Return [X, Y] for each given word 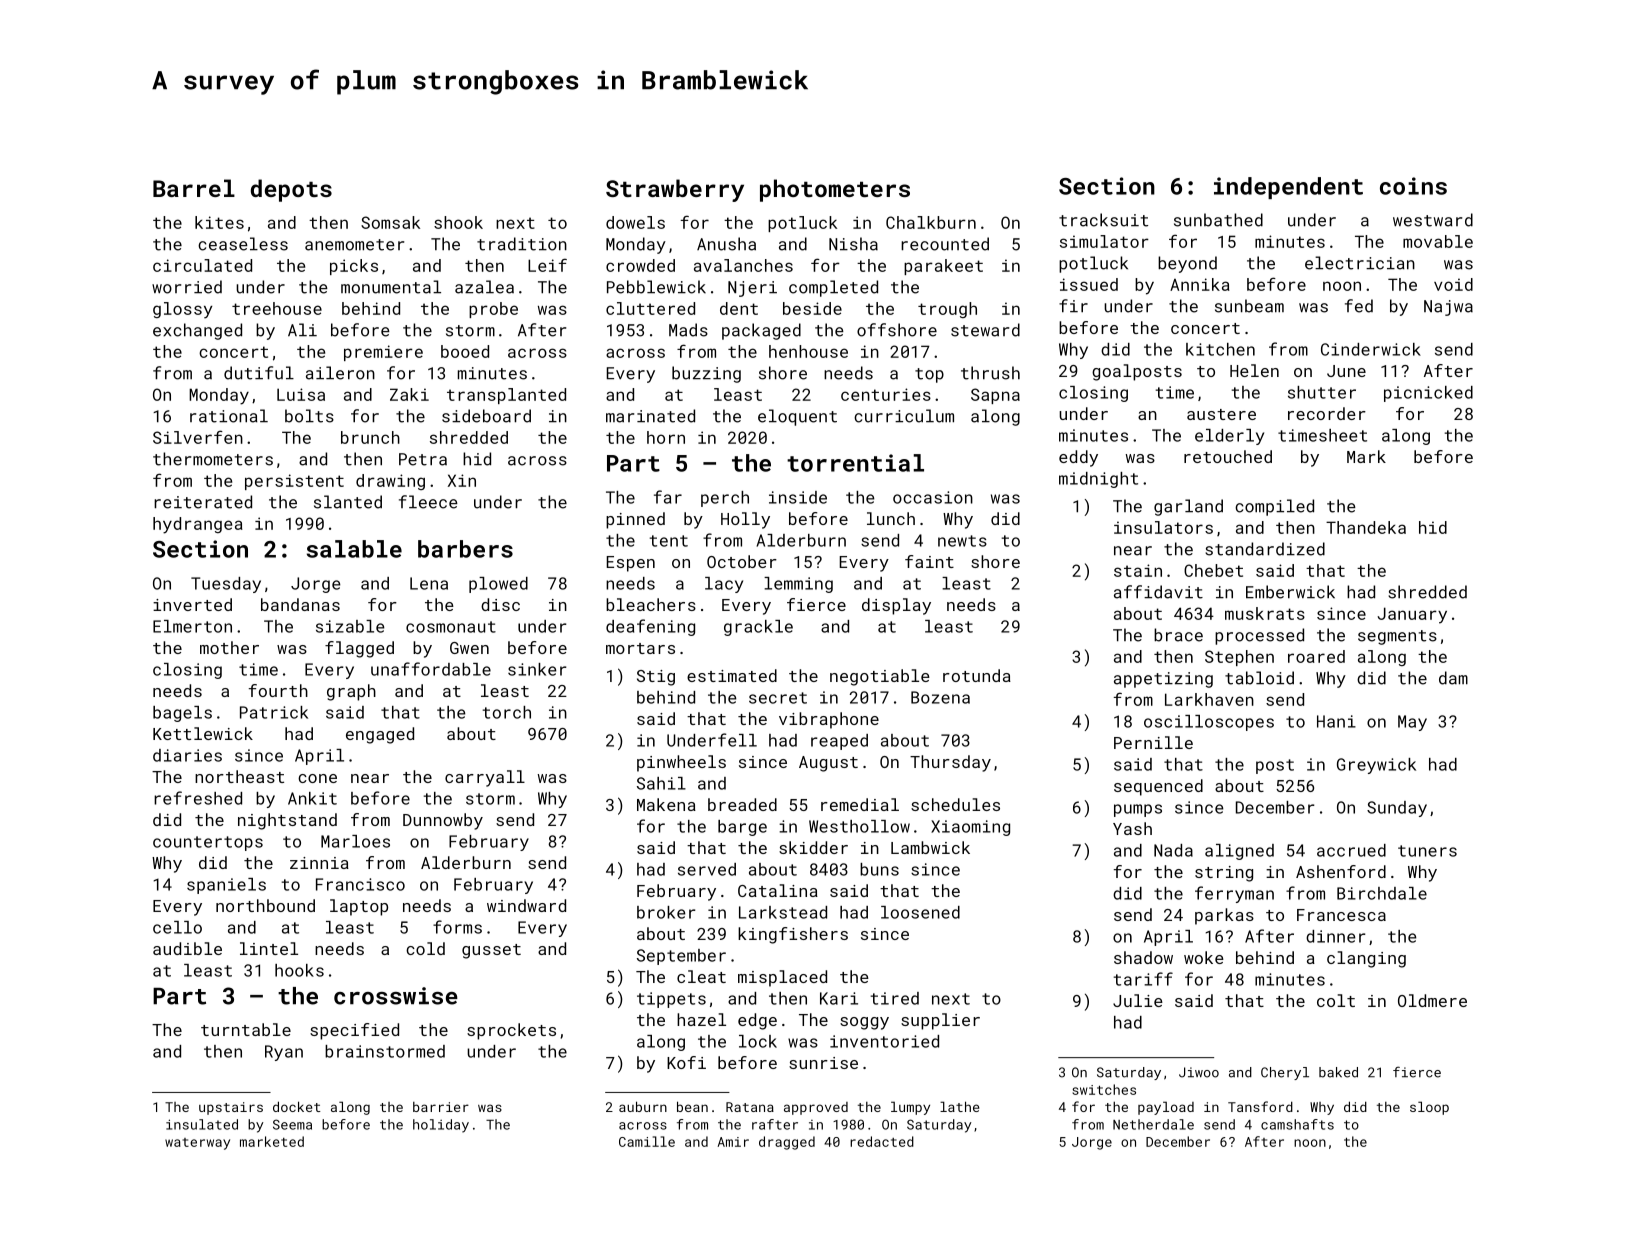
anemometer [354, 245]
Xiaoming [970, 828]
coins [1413, 186]
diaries [187, 755]
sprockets [511, 1031]
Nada [1173, 850]
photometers [835, 190]
